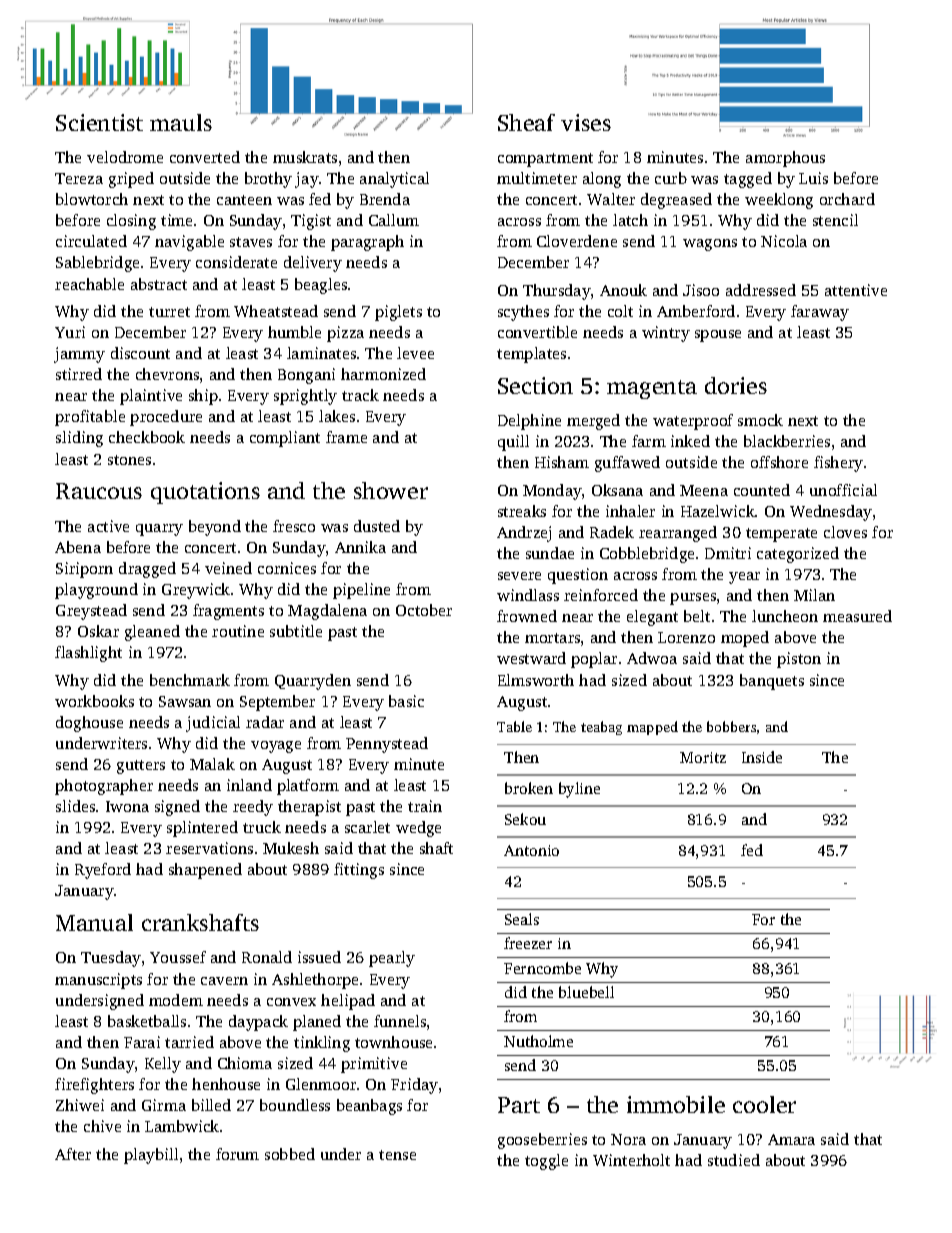  What do you see at coordinates (397, 1155) in the screenshot?
I see `tense` at bounding box center [397, 1155].
